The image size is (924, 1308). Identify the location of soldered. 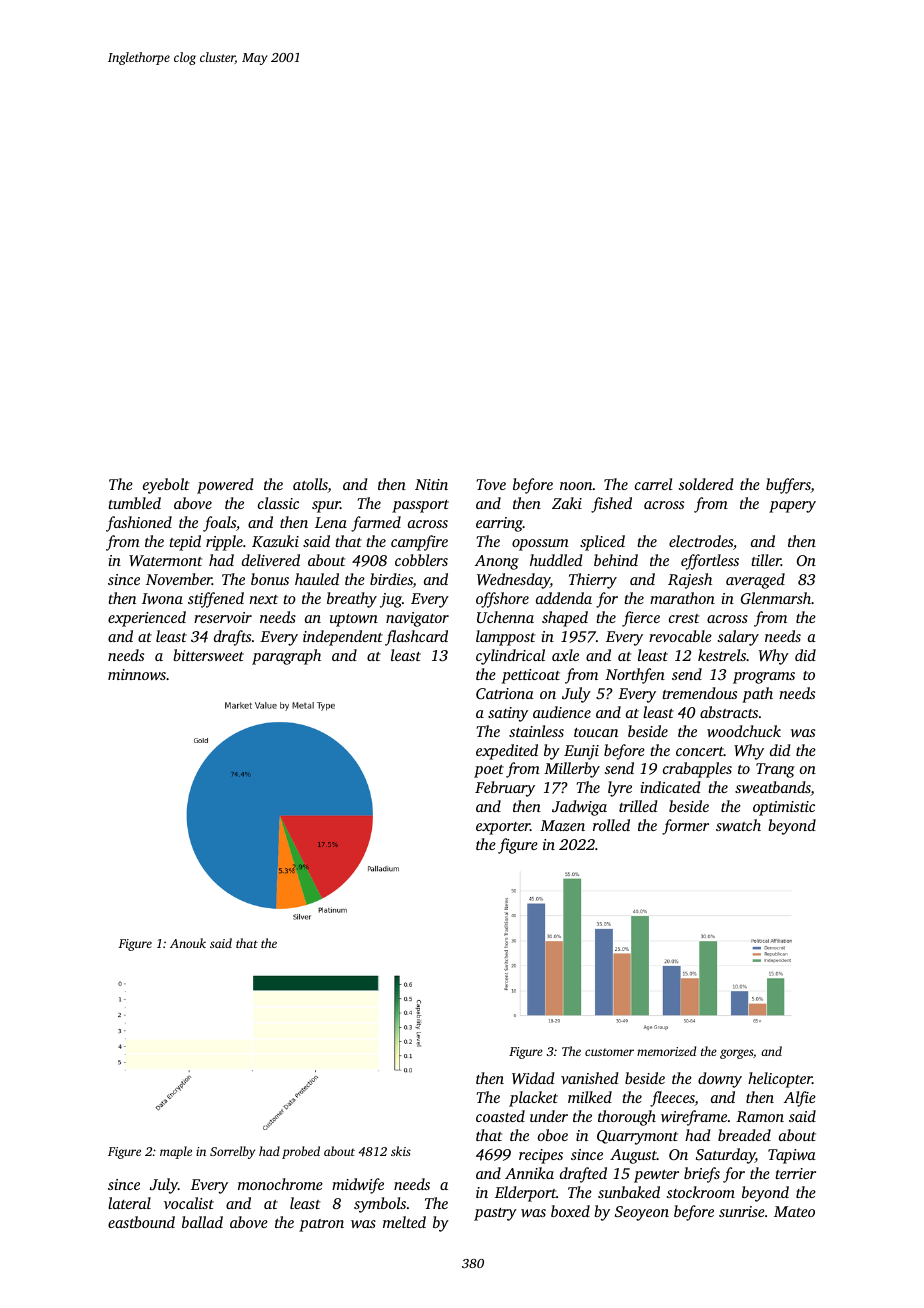
(706, 484).
